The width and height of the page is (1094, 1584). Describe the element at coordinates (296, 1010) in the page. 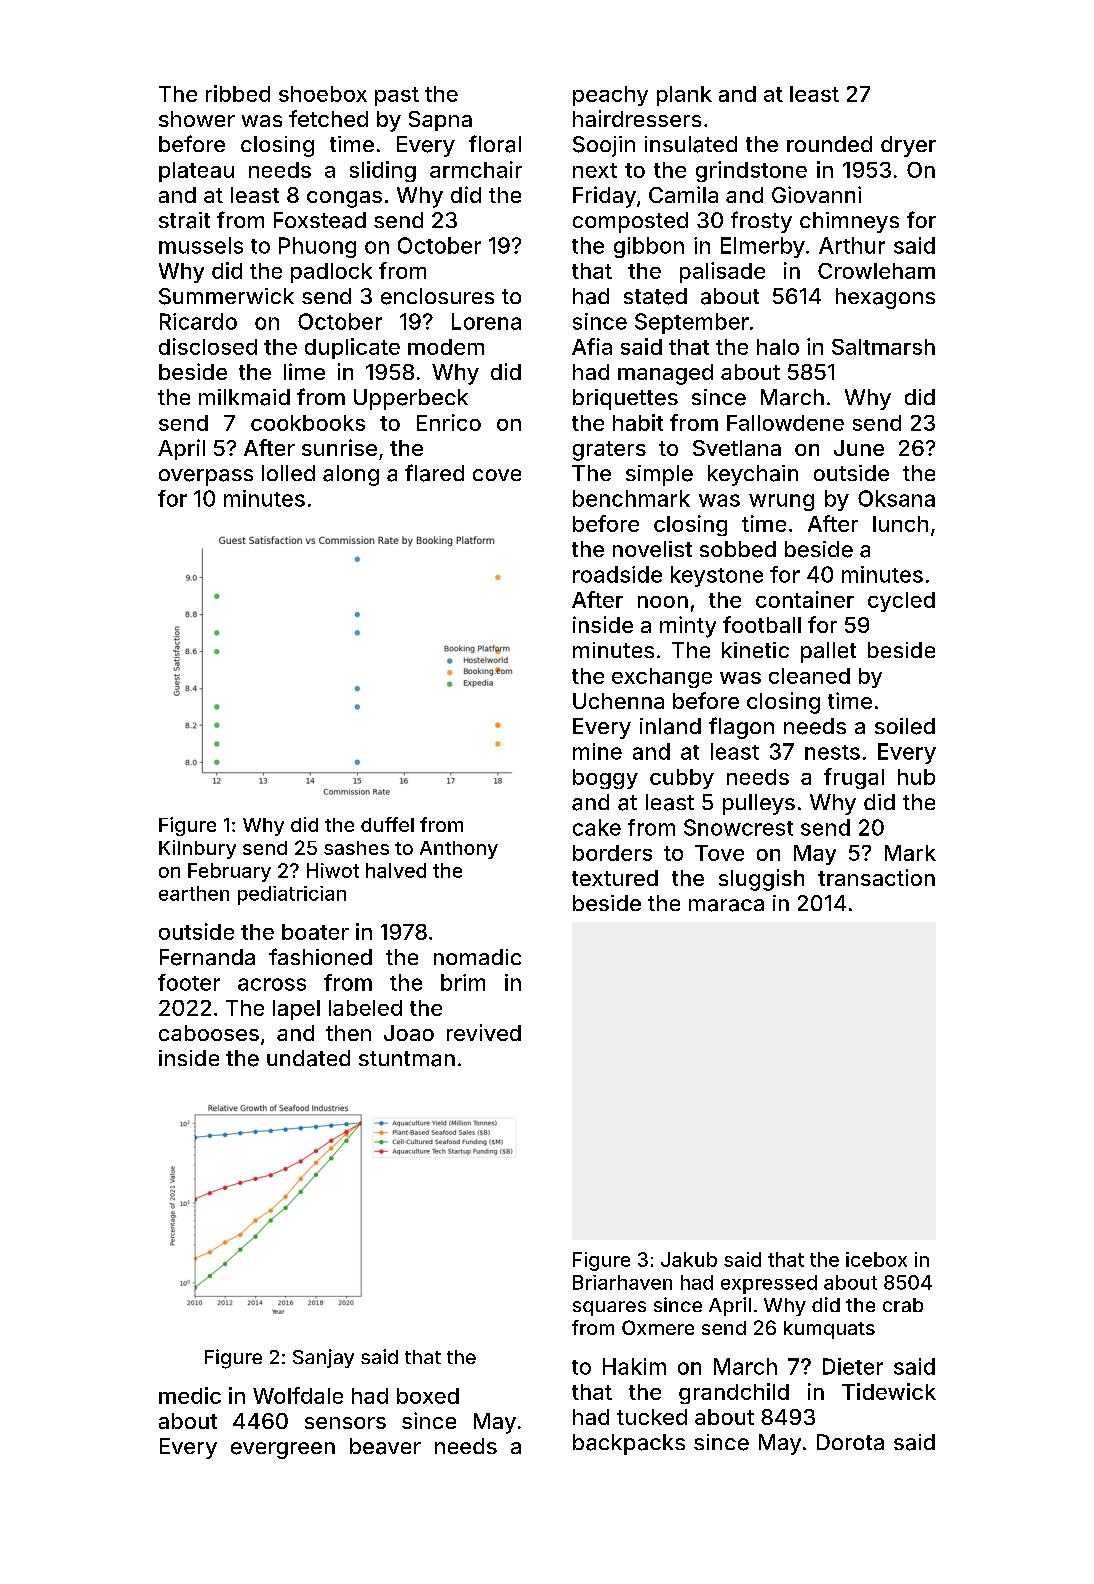

I see `lapel` at that location.
